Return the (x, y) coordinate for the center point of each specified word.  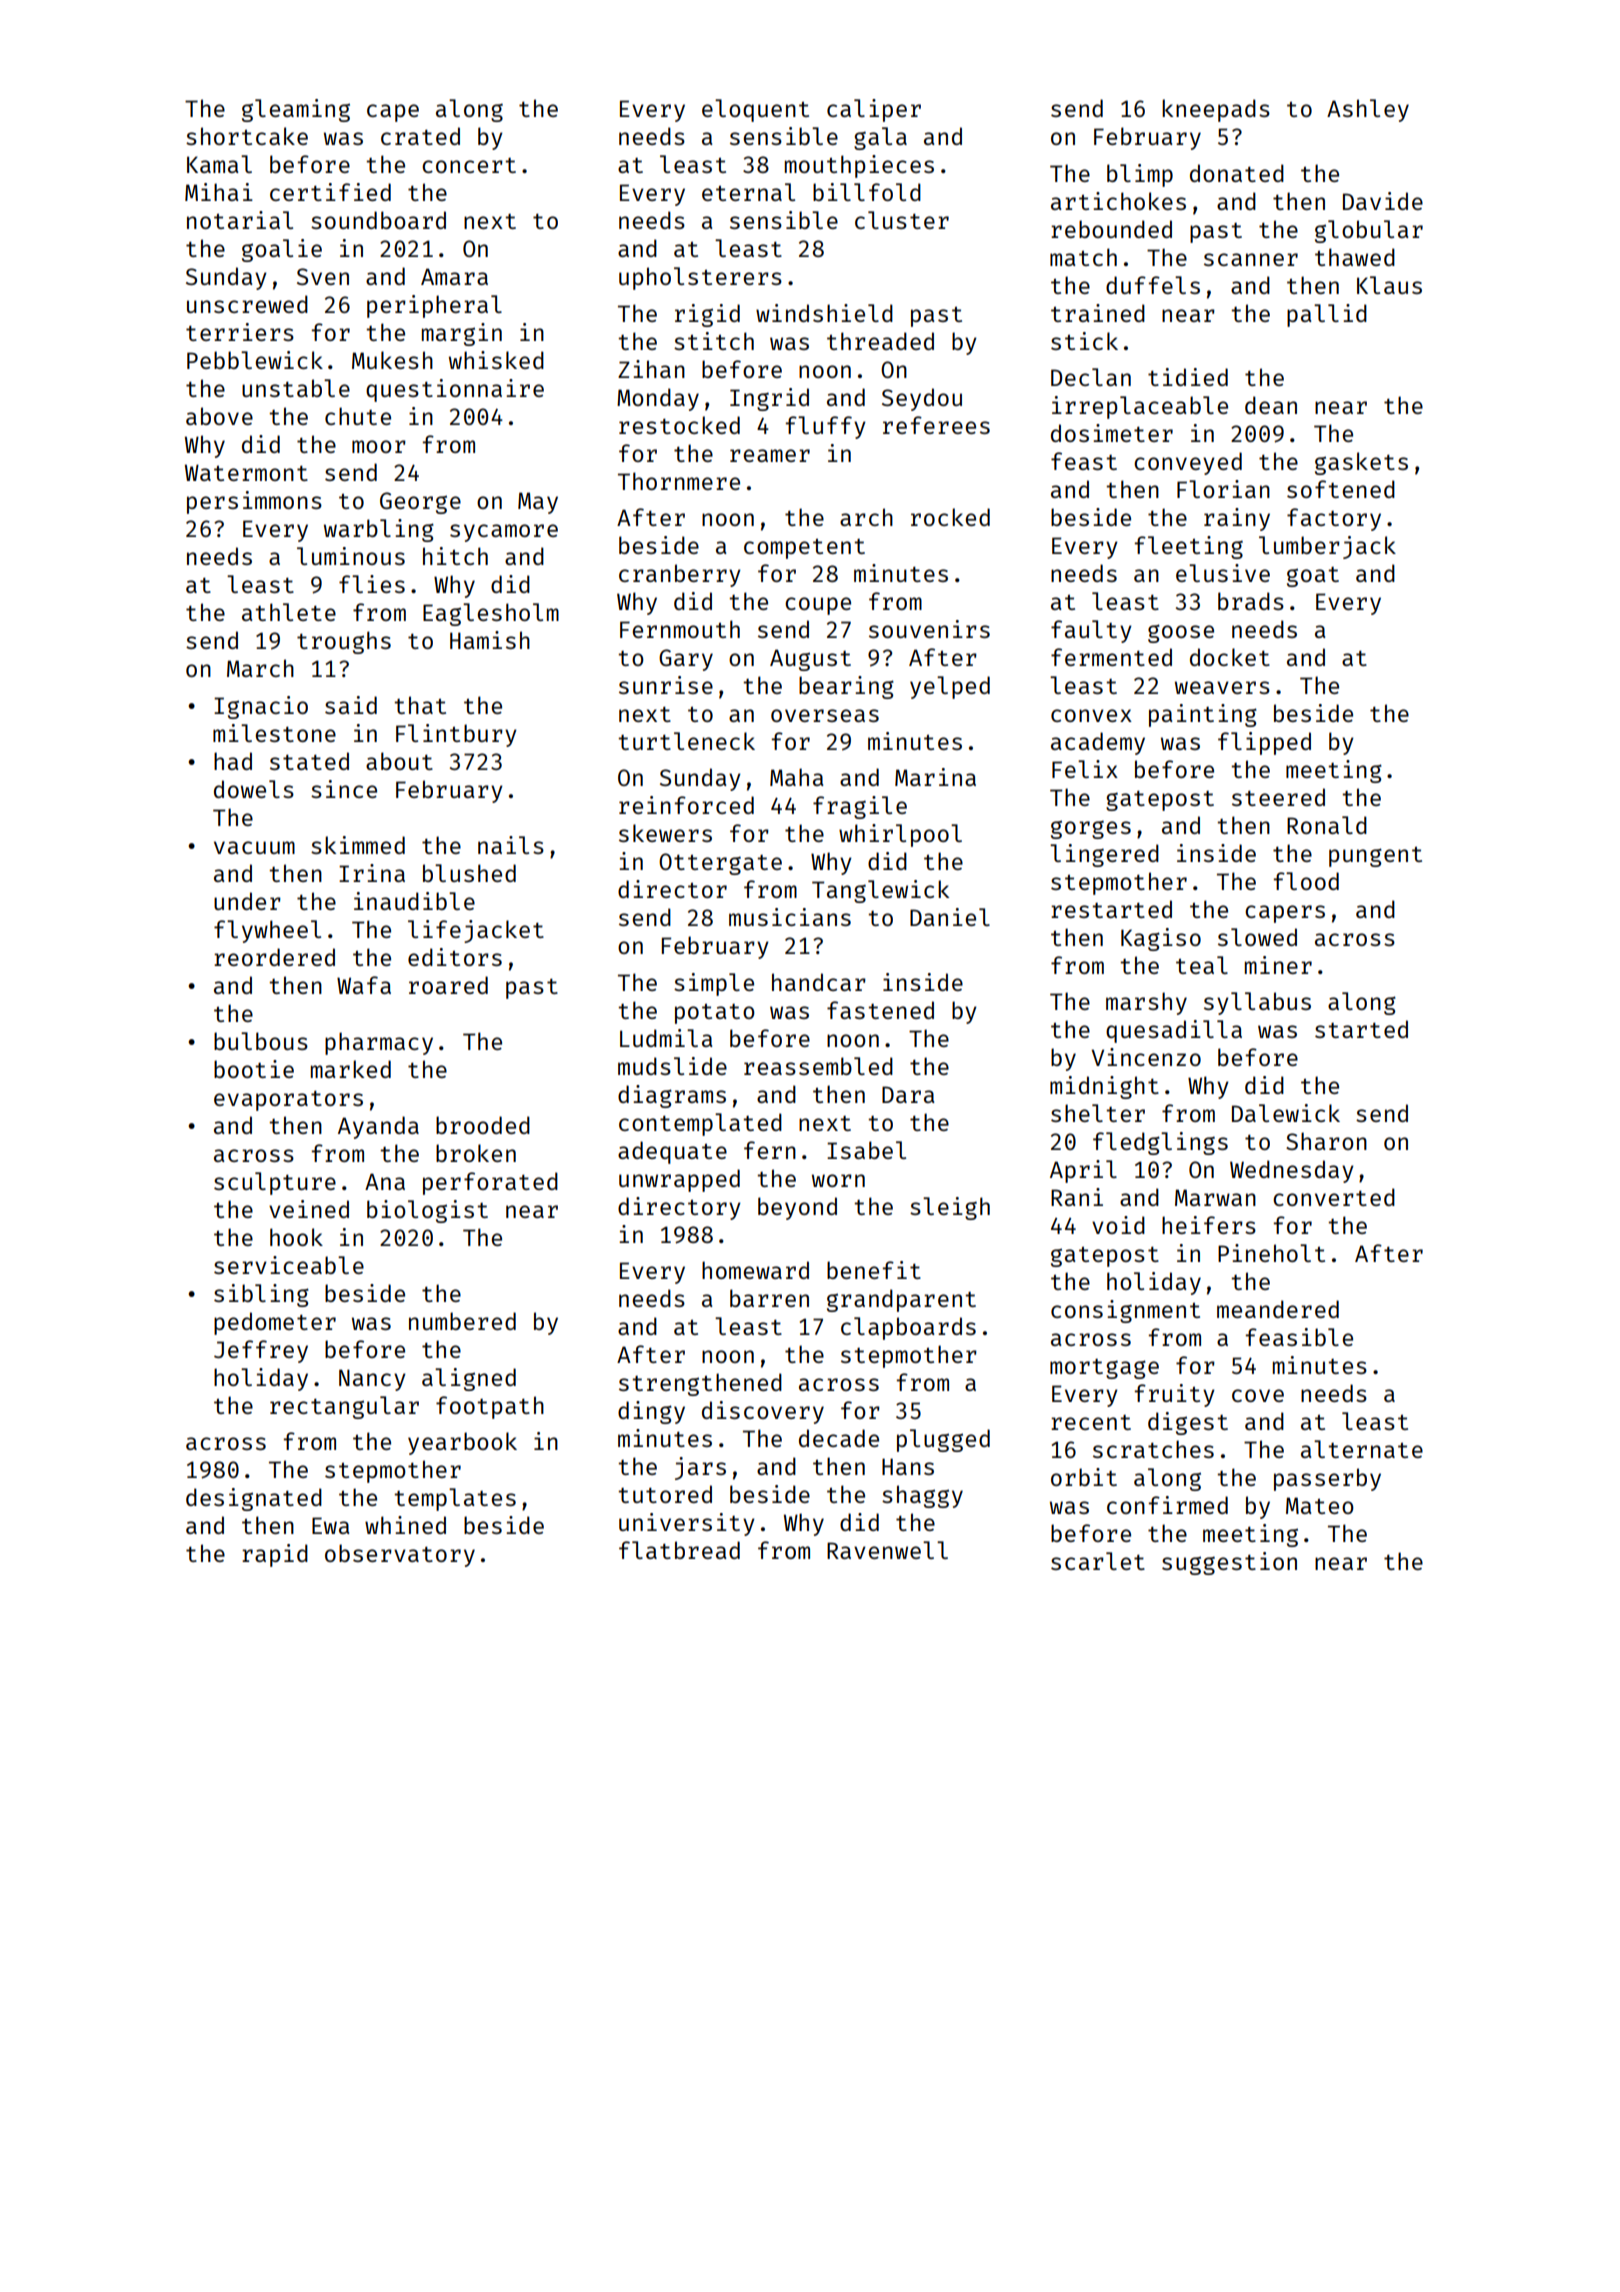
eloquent (755, 110)
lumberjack (1327, 547)
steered (1278, 797)
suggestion (1229, 1563)
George (420, 503)
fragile (860, 807)
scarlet (1098, 1561)
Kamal (219, 164)
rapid (275, 1555)
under (247, 901)
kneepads (1216, 110)
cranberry (680, 575)
